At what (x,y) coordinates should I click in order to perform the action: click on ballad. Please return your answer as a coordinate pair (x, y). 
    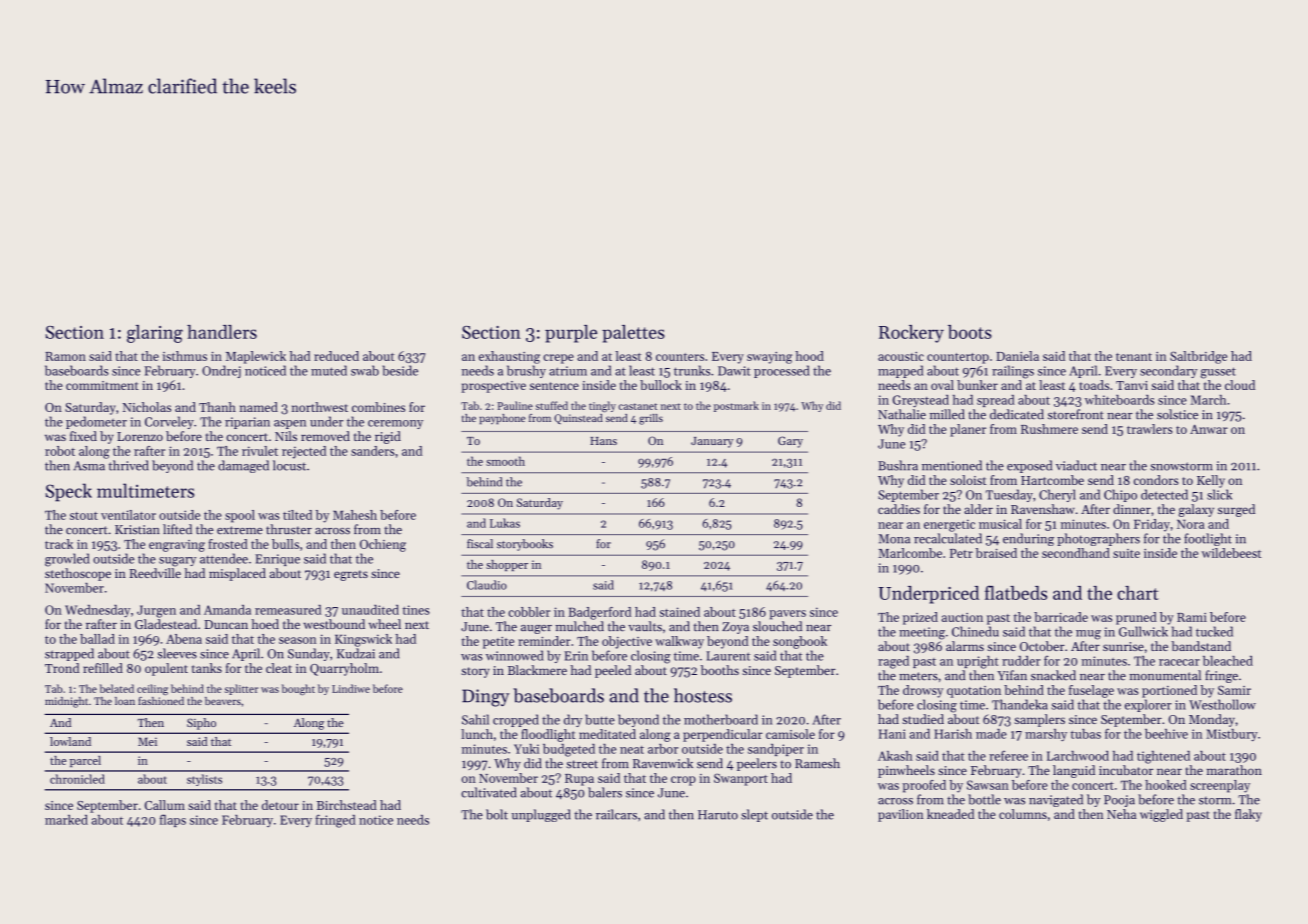
    Looking at the image, I should click on (97, 639).
